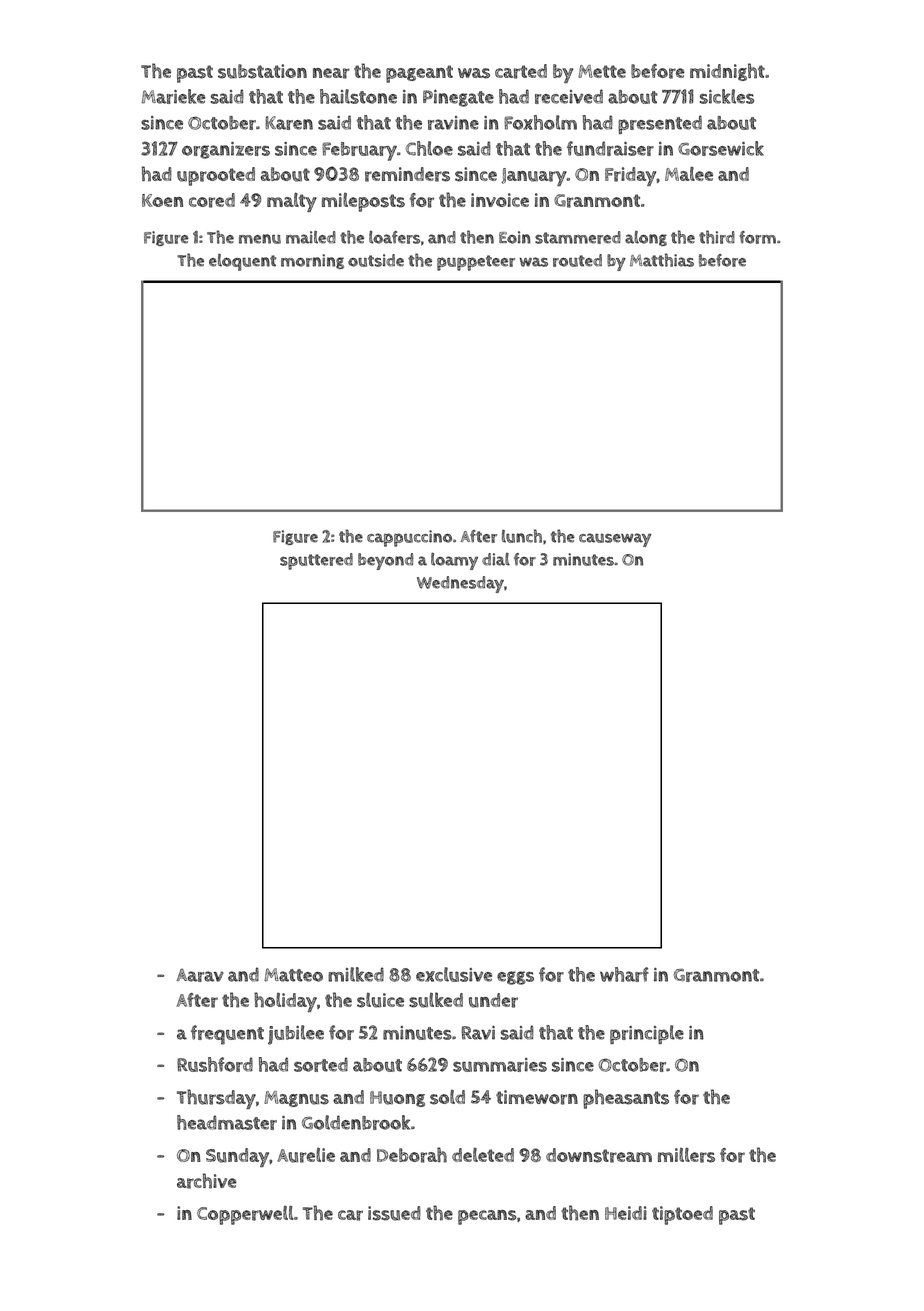  What do you see at coordinates (727, 72) in the document?
I see `midnight` at bounding box center [727, 72].
